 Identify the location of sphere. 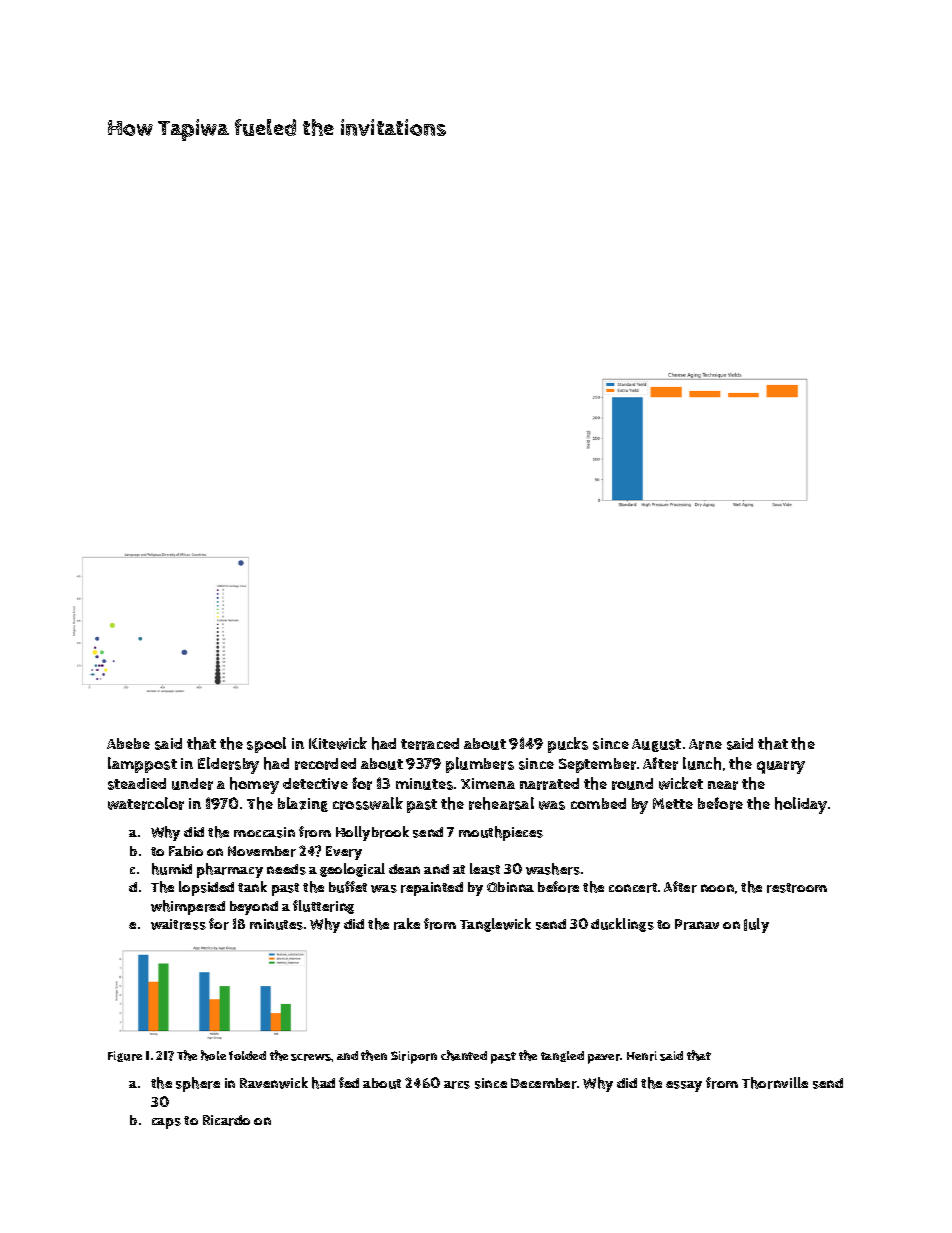
(198, 1084).
